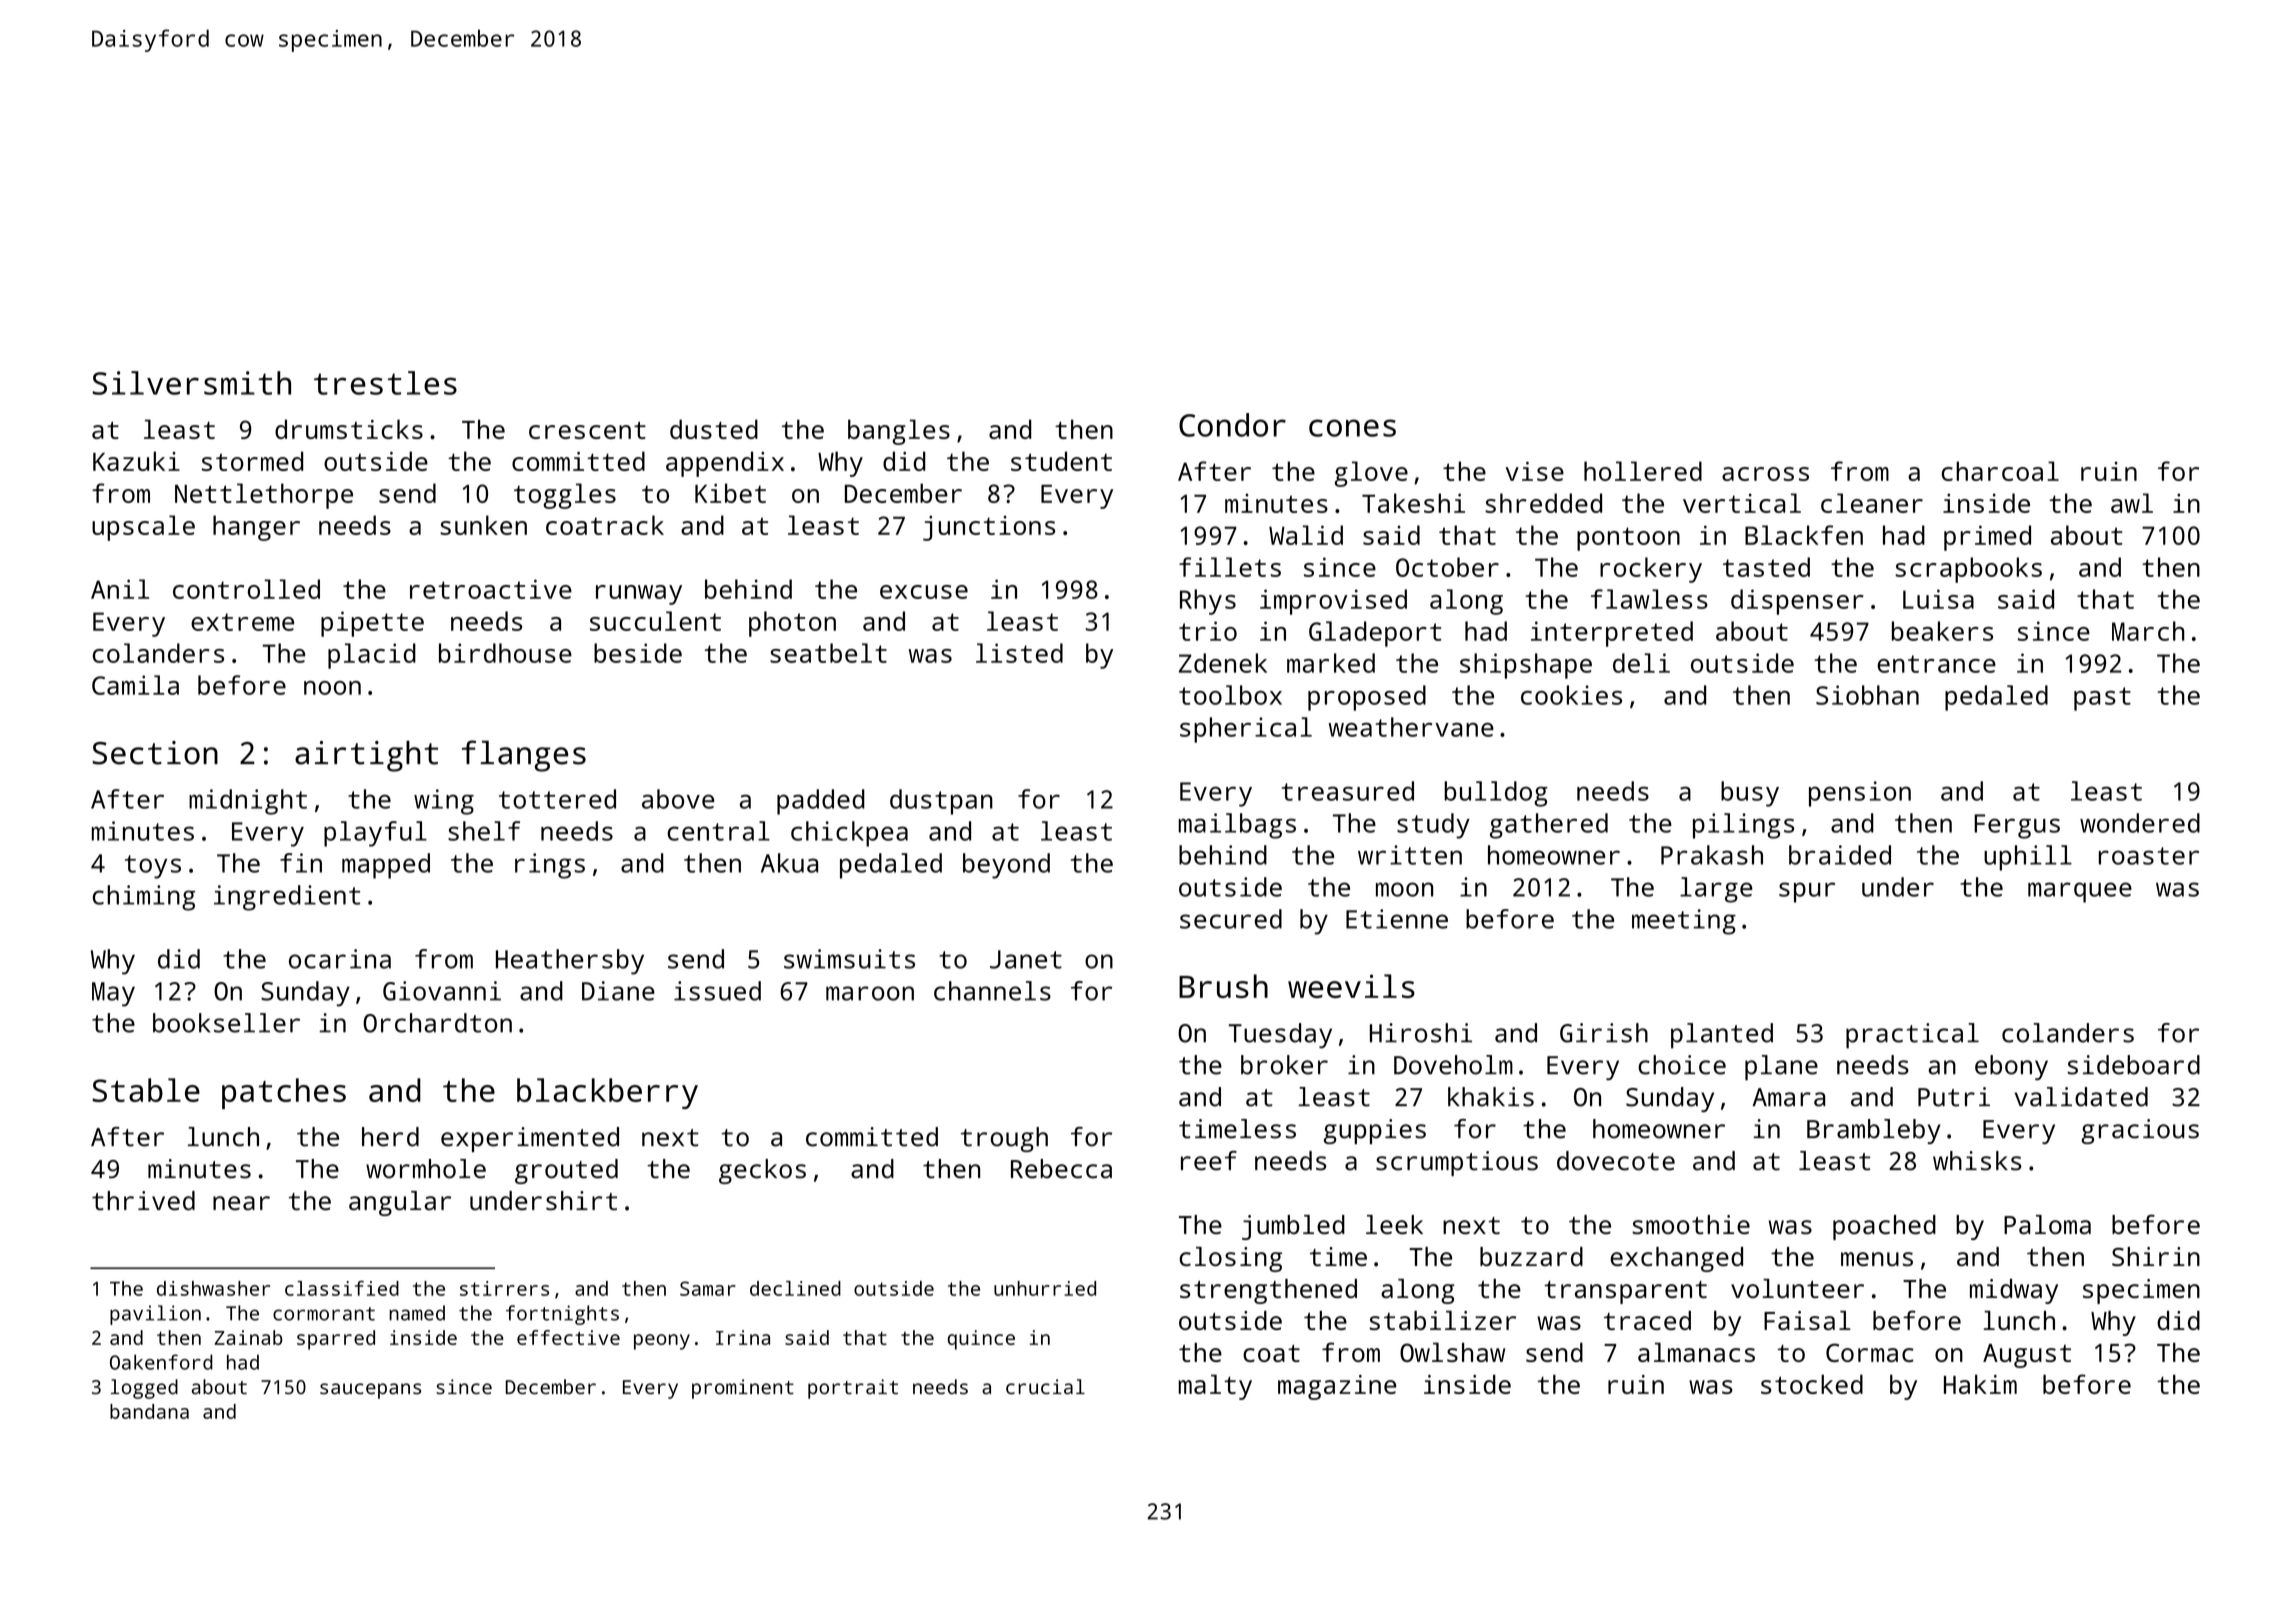 This image has width=2292, height=1620. Describe the element at coordinates (1884, 1227) in the image. I see `poached` at that location.
